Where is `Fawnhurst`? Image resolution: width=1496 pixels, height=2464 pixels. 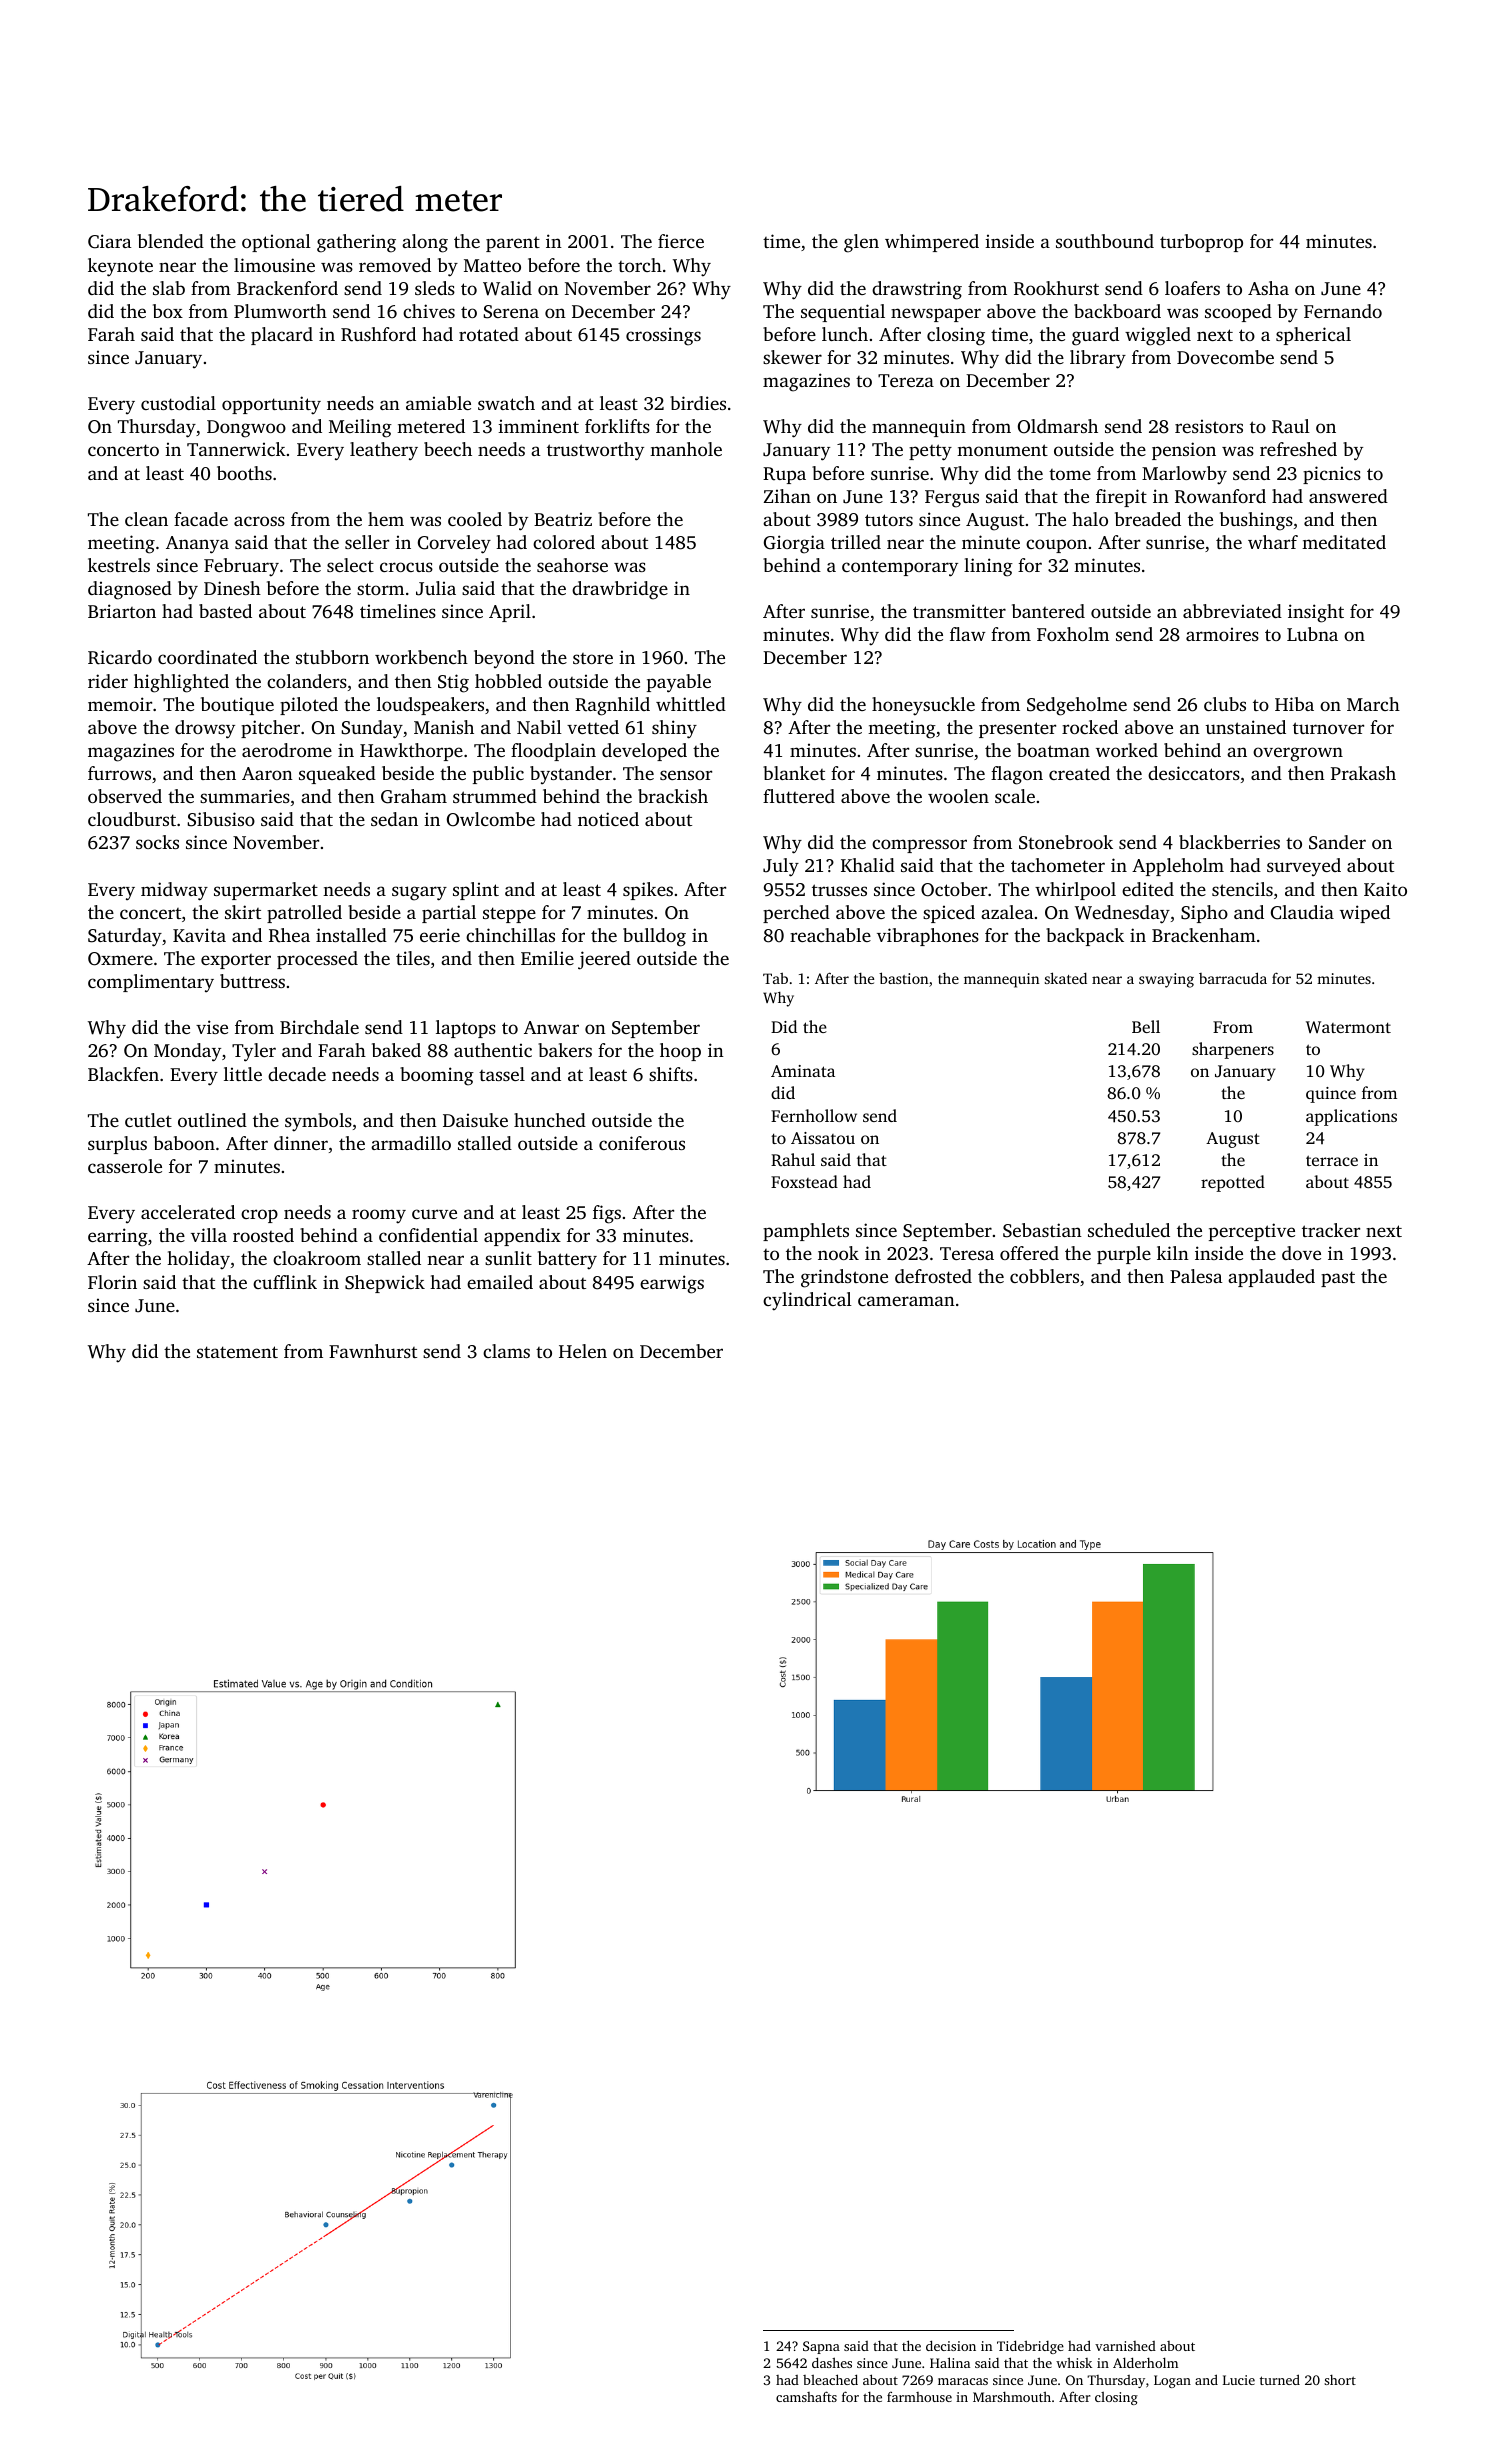
Fawnhurst is located at coordinates (373, 1351).
